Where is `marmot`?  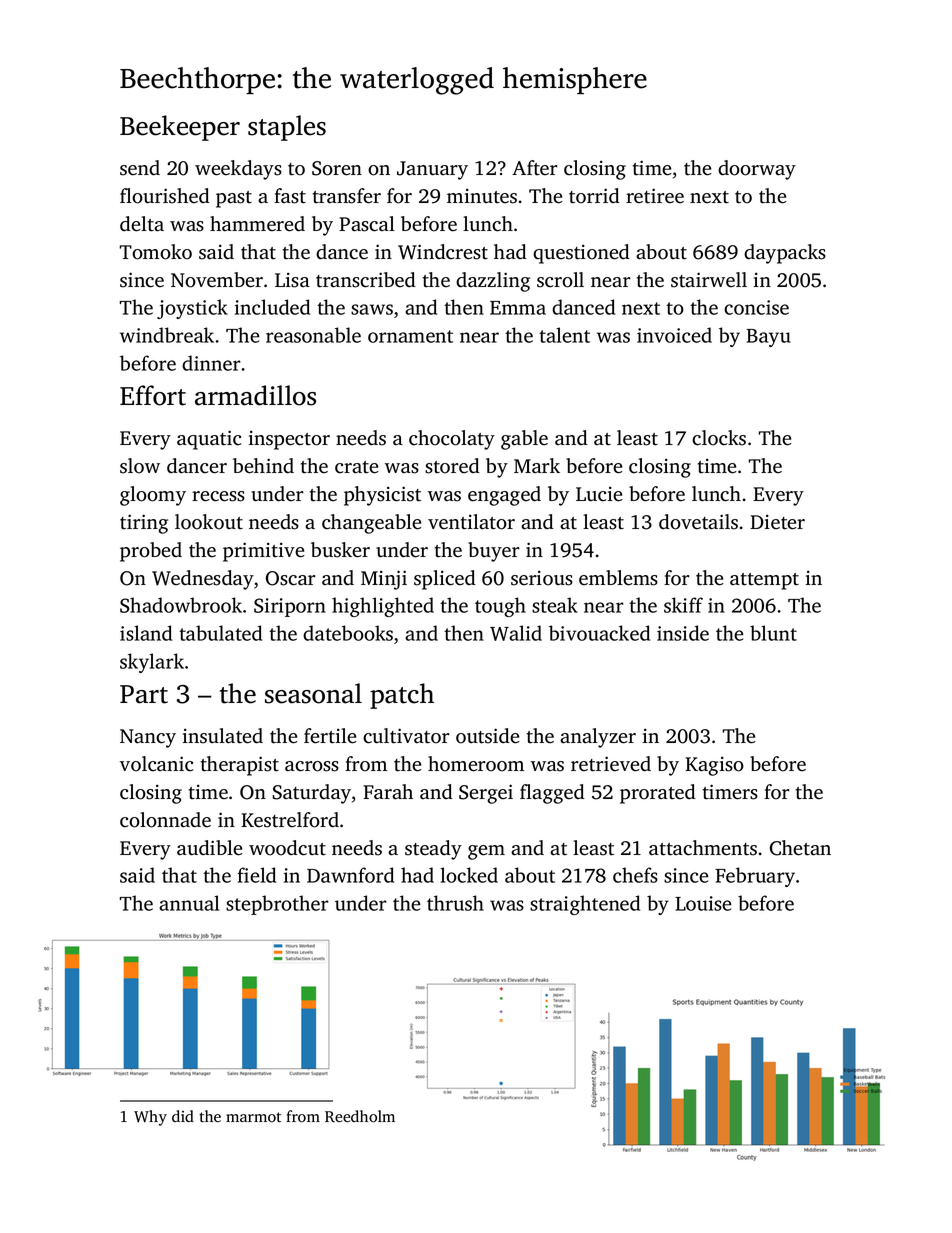 marmot is located at coordinates (253, 1117).
